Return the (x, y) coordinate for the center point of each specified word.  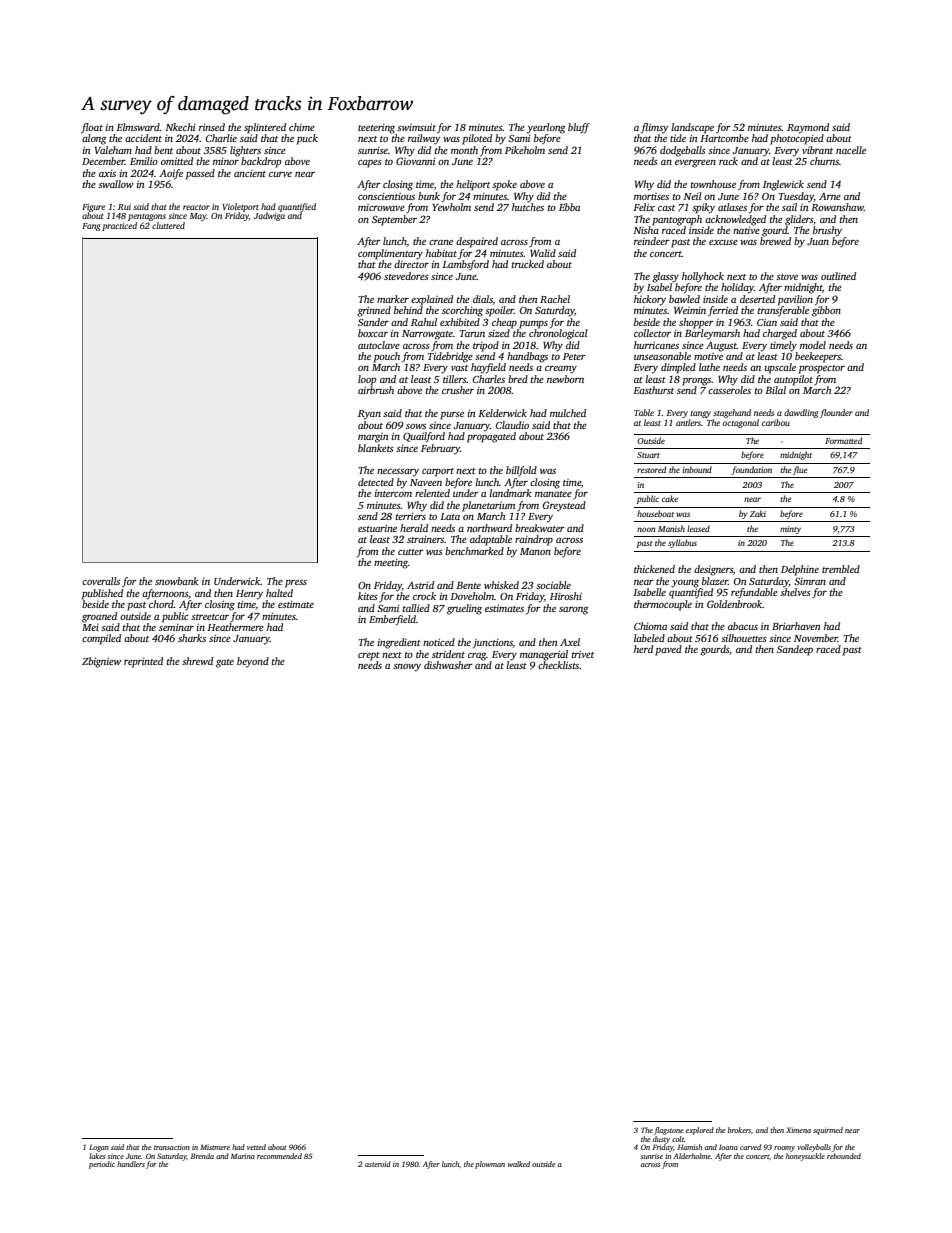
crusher (458, 390)
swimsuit (416, 127)
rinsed (212, 127)
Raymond (808, 128)
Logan (99, 1148)
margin (373, 438)
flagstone (668, 1131)
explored (700, 1131)
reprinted (143, 662)
